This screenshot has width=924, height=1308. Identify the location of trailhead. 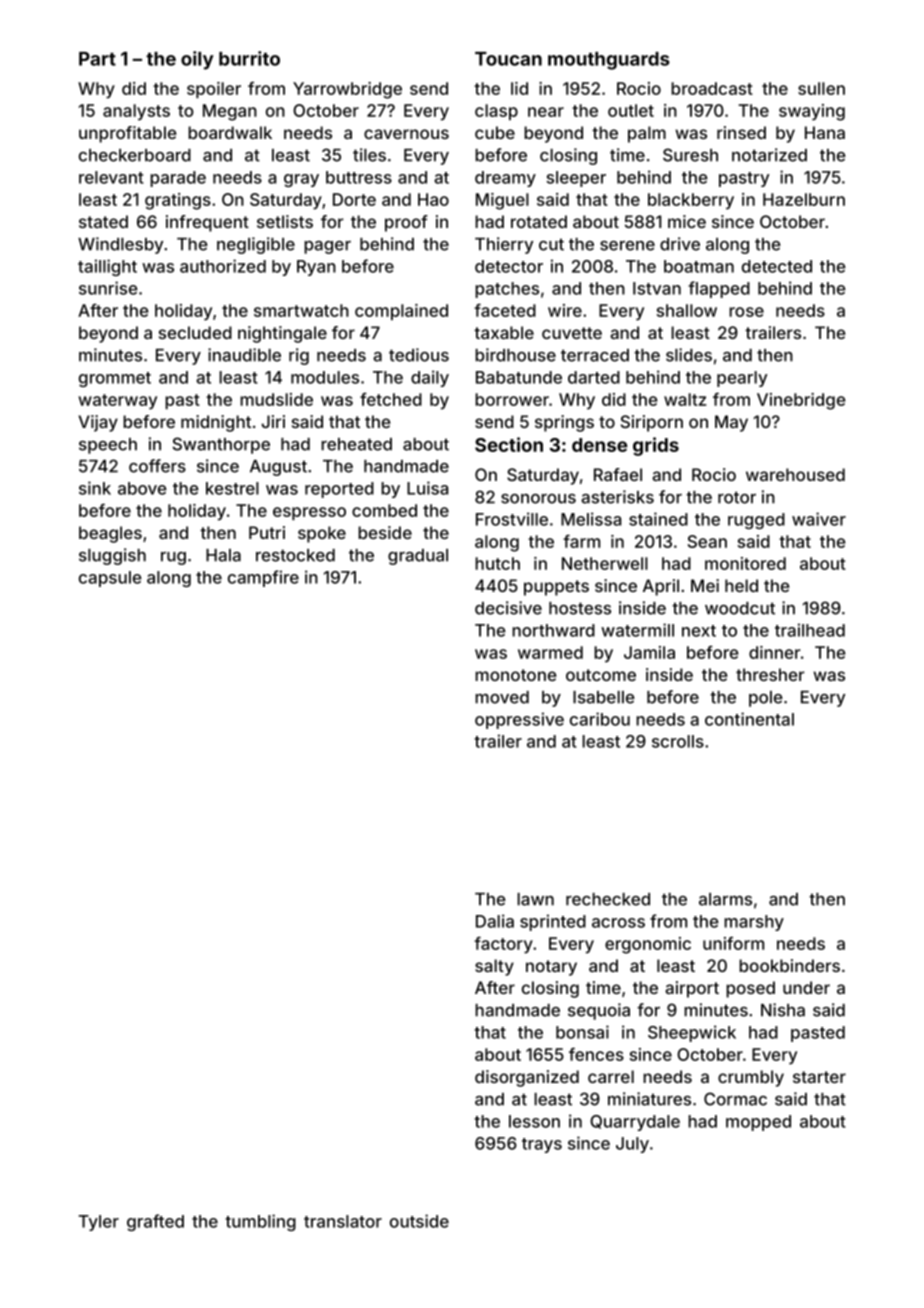
(810, 630).
